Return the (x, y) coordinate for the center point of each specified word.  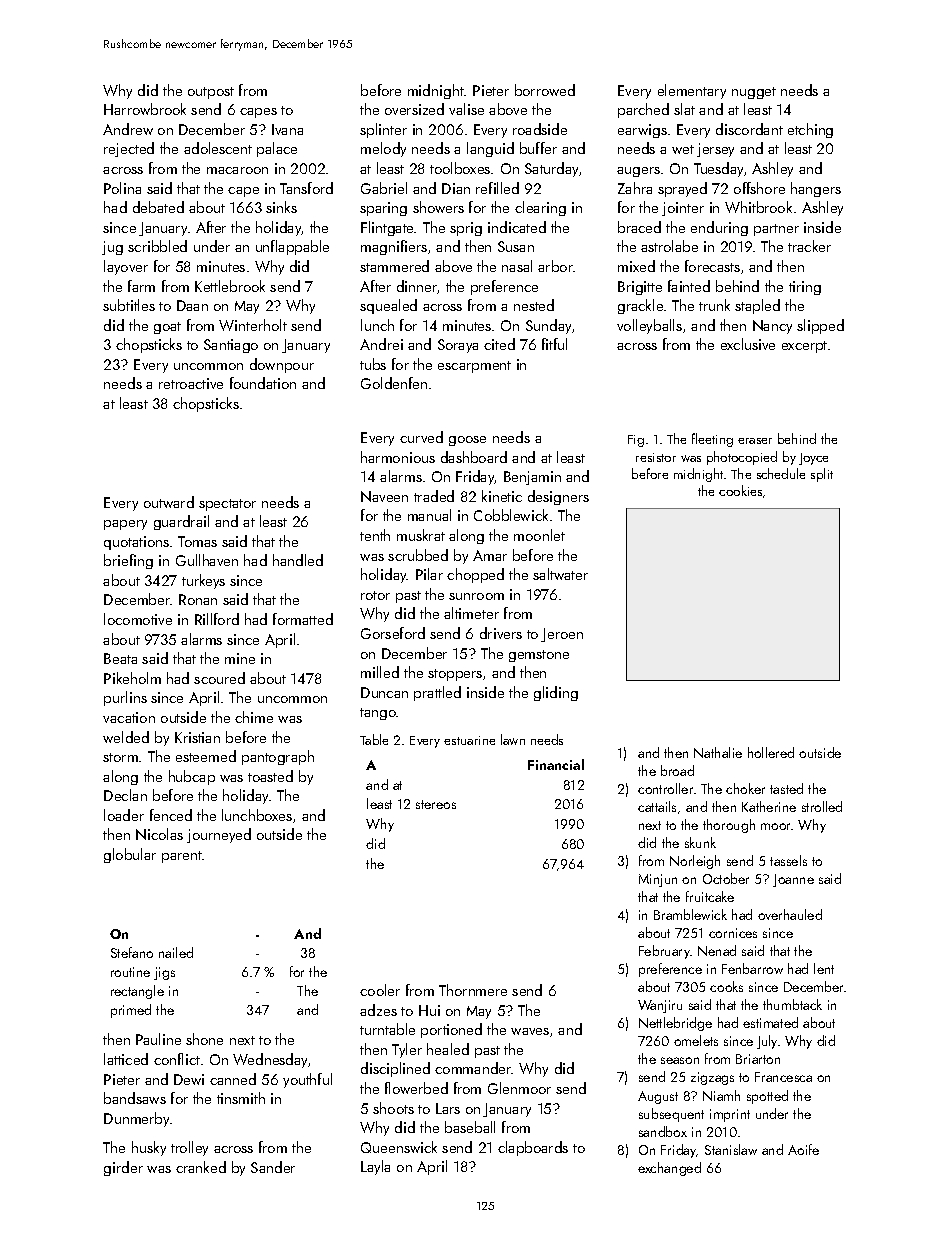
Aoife (803, 1149)
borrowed (545, 90)
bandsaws (135, 1098)
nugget (754, 93)
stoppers (455, 675)
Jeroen (562, 635)
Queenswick (399, 1147)
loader (124, 815)
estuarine (469, 740)
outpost (211, 93)
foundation (263, 383)
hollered (771, 752)
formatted (303, 619)
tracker (809, 246)
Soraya (458, 346)
